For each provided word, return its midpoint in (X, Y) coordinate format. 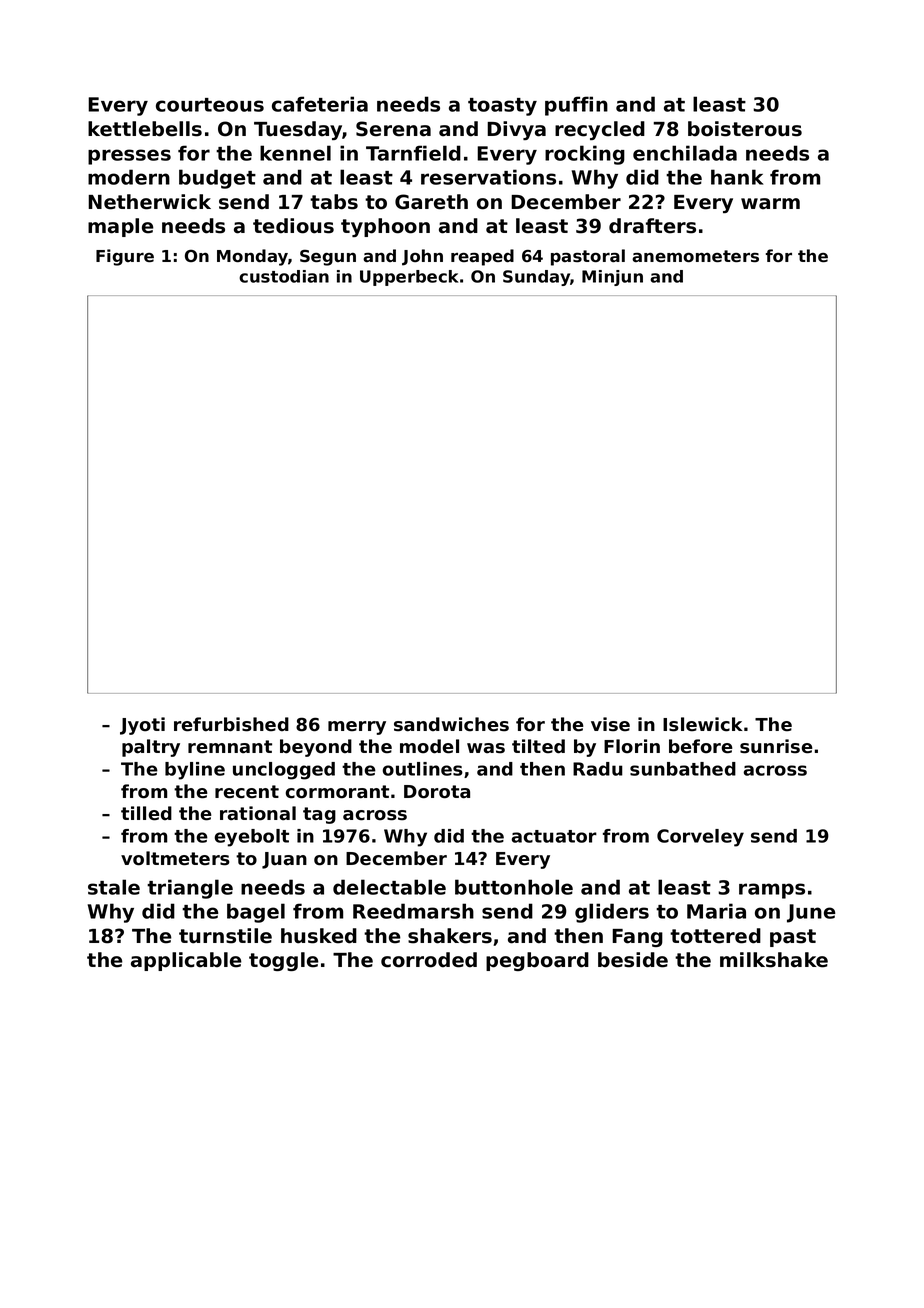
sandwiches (451, 724)
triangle (190, 889)
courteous (210, 105)
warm (770, 204)
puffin (576, 106)
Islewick (703, 724)
